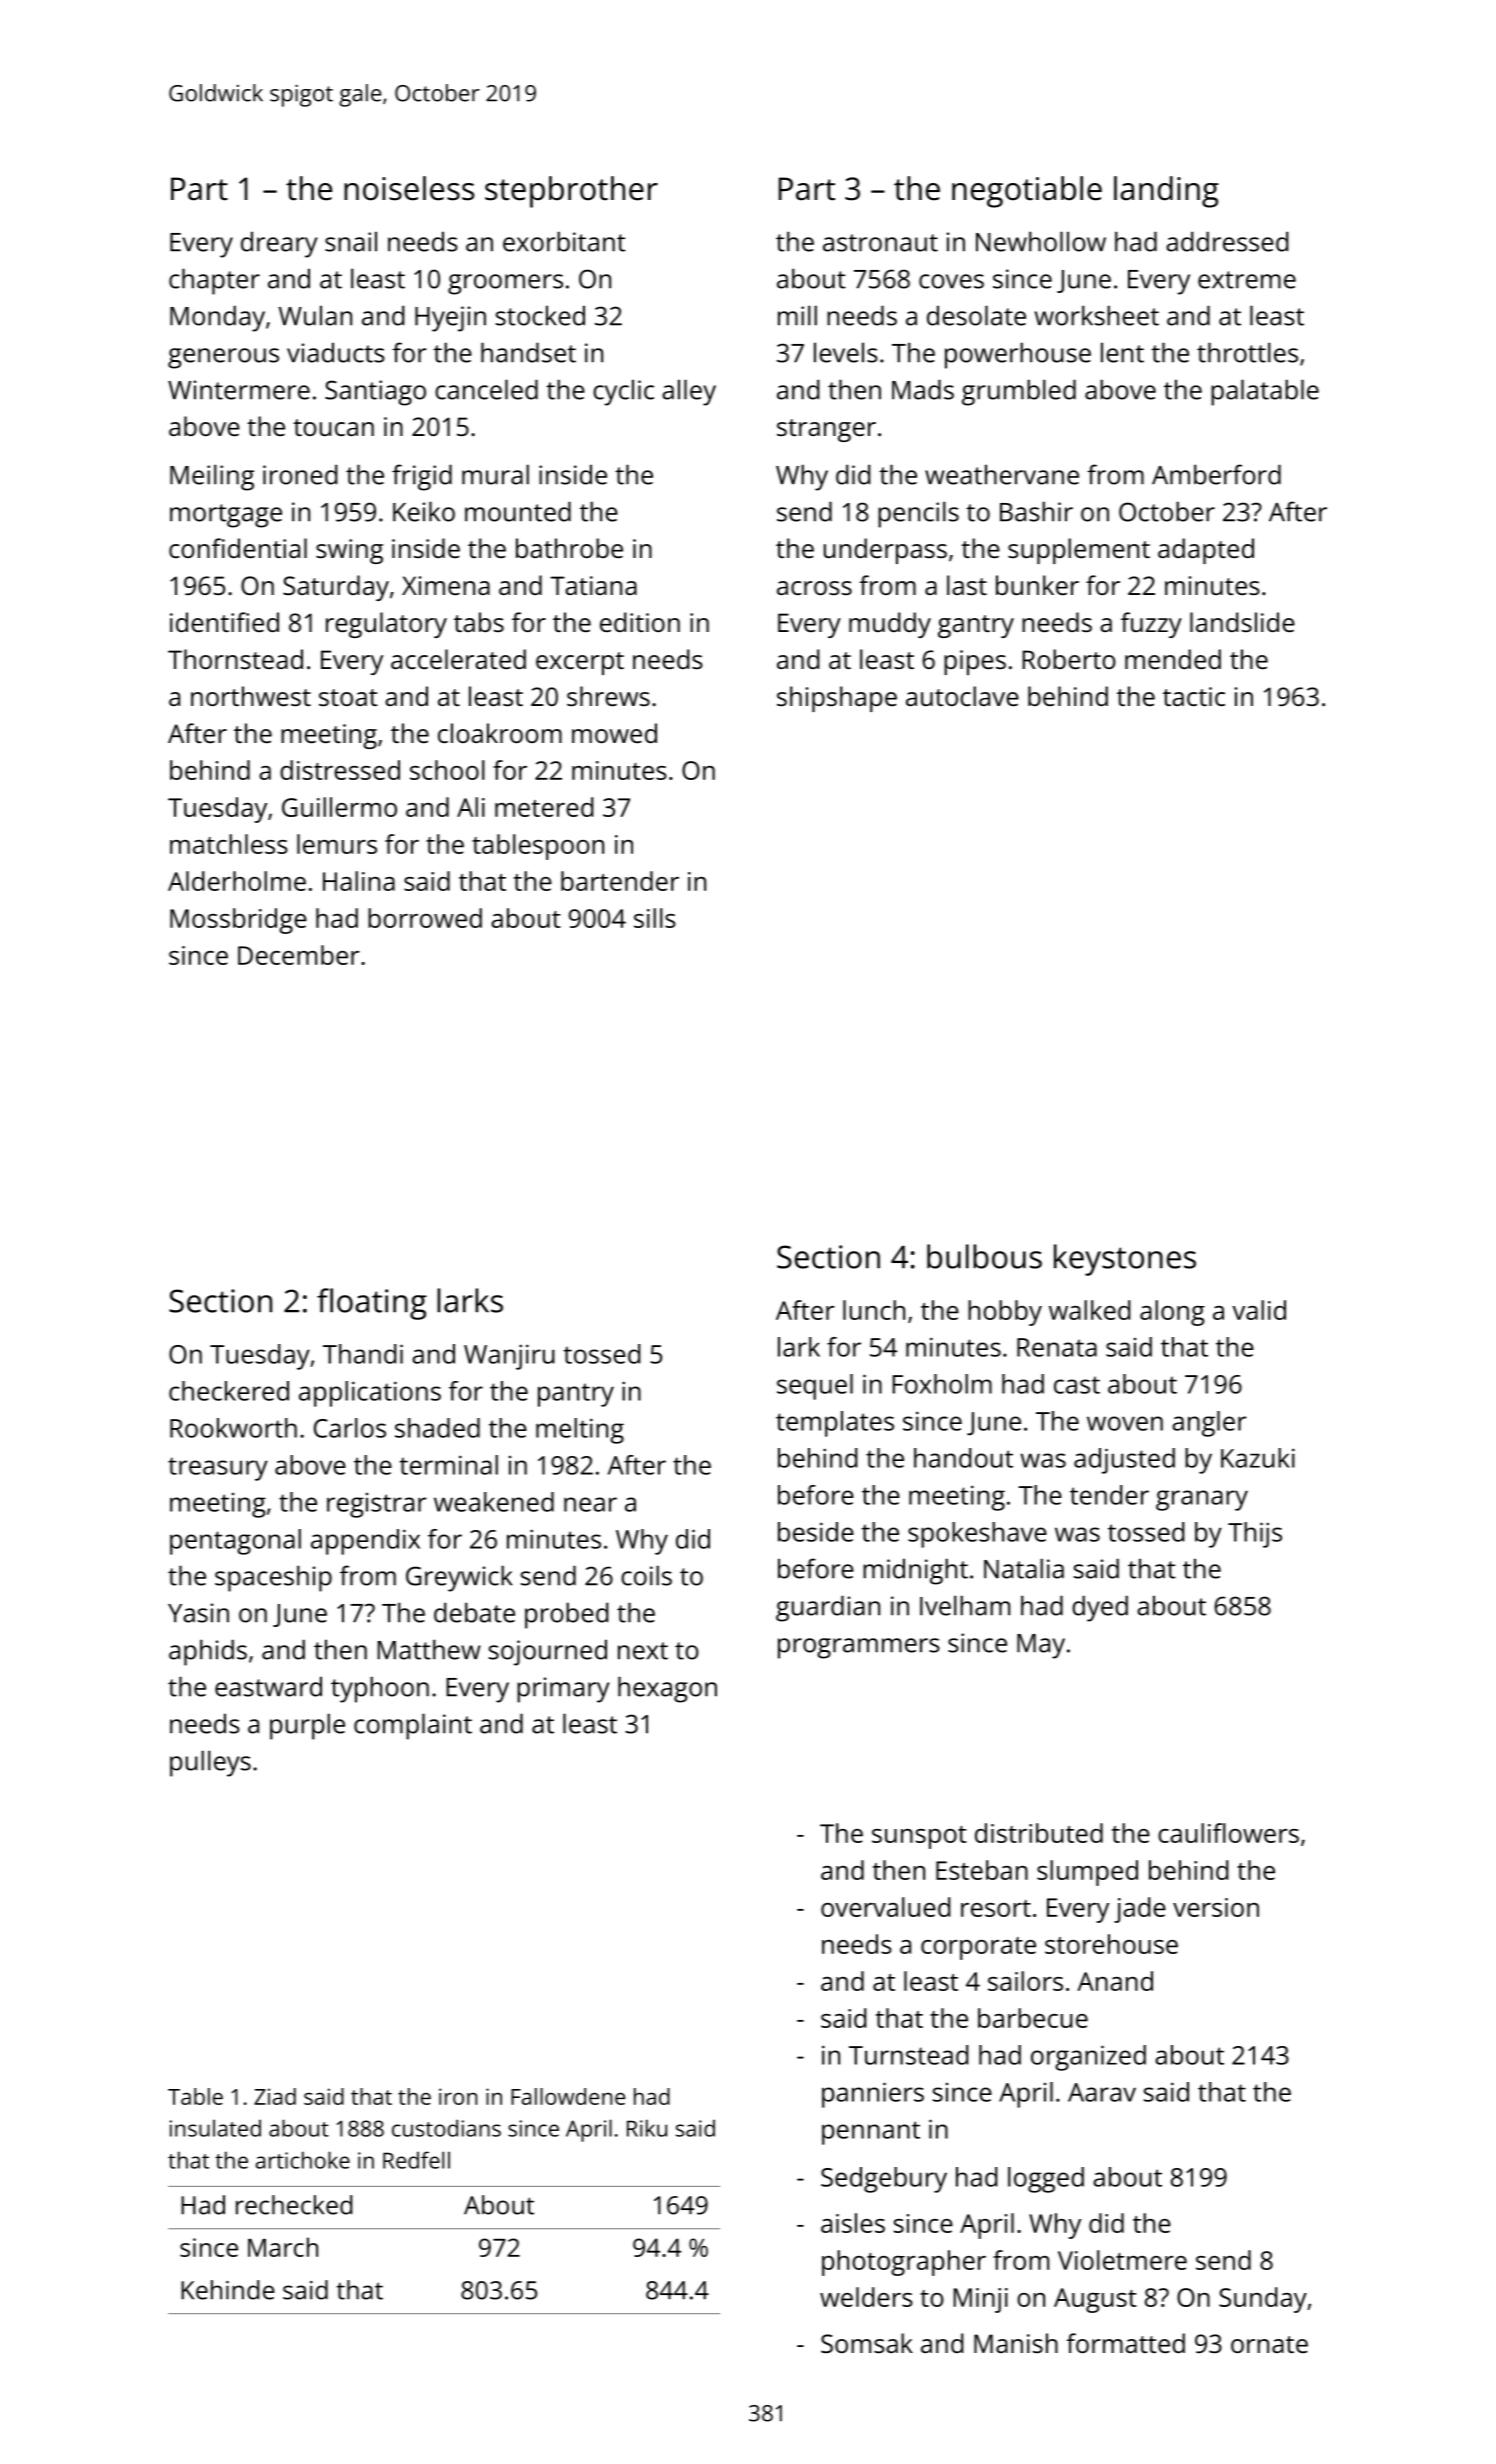  Describe the element at coordinates (874, 1310) in the screenshot. I see `lunch` at that location.
